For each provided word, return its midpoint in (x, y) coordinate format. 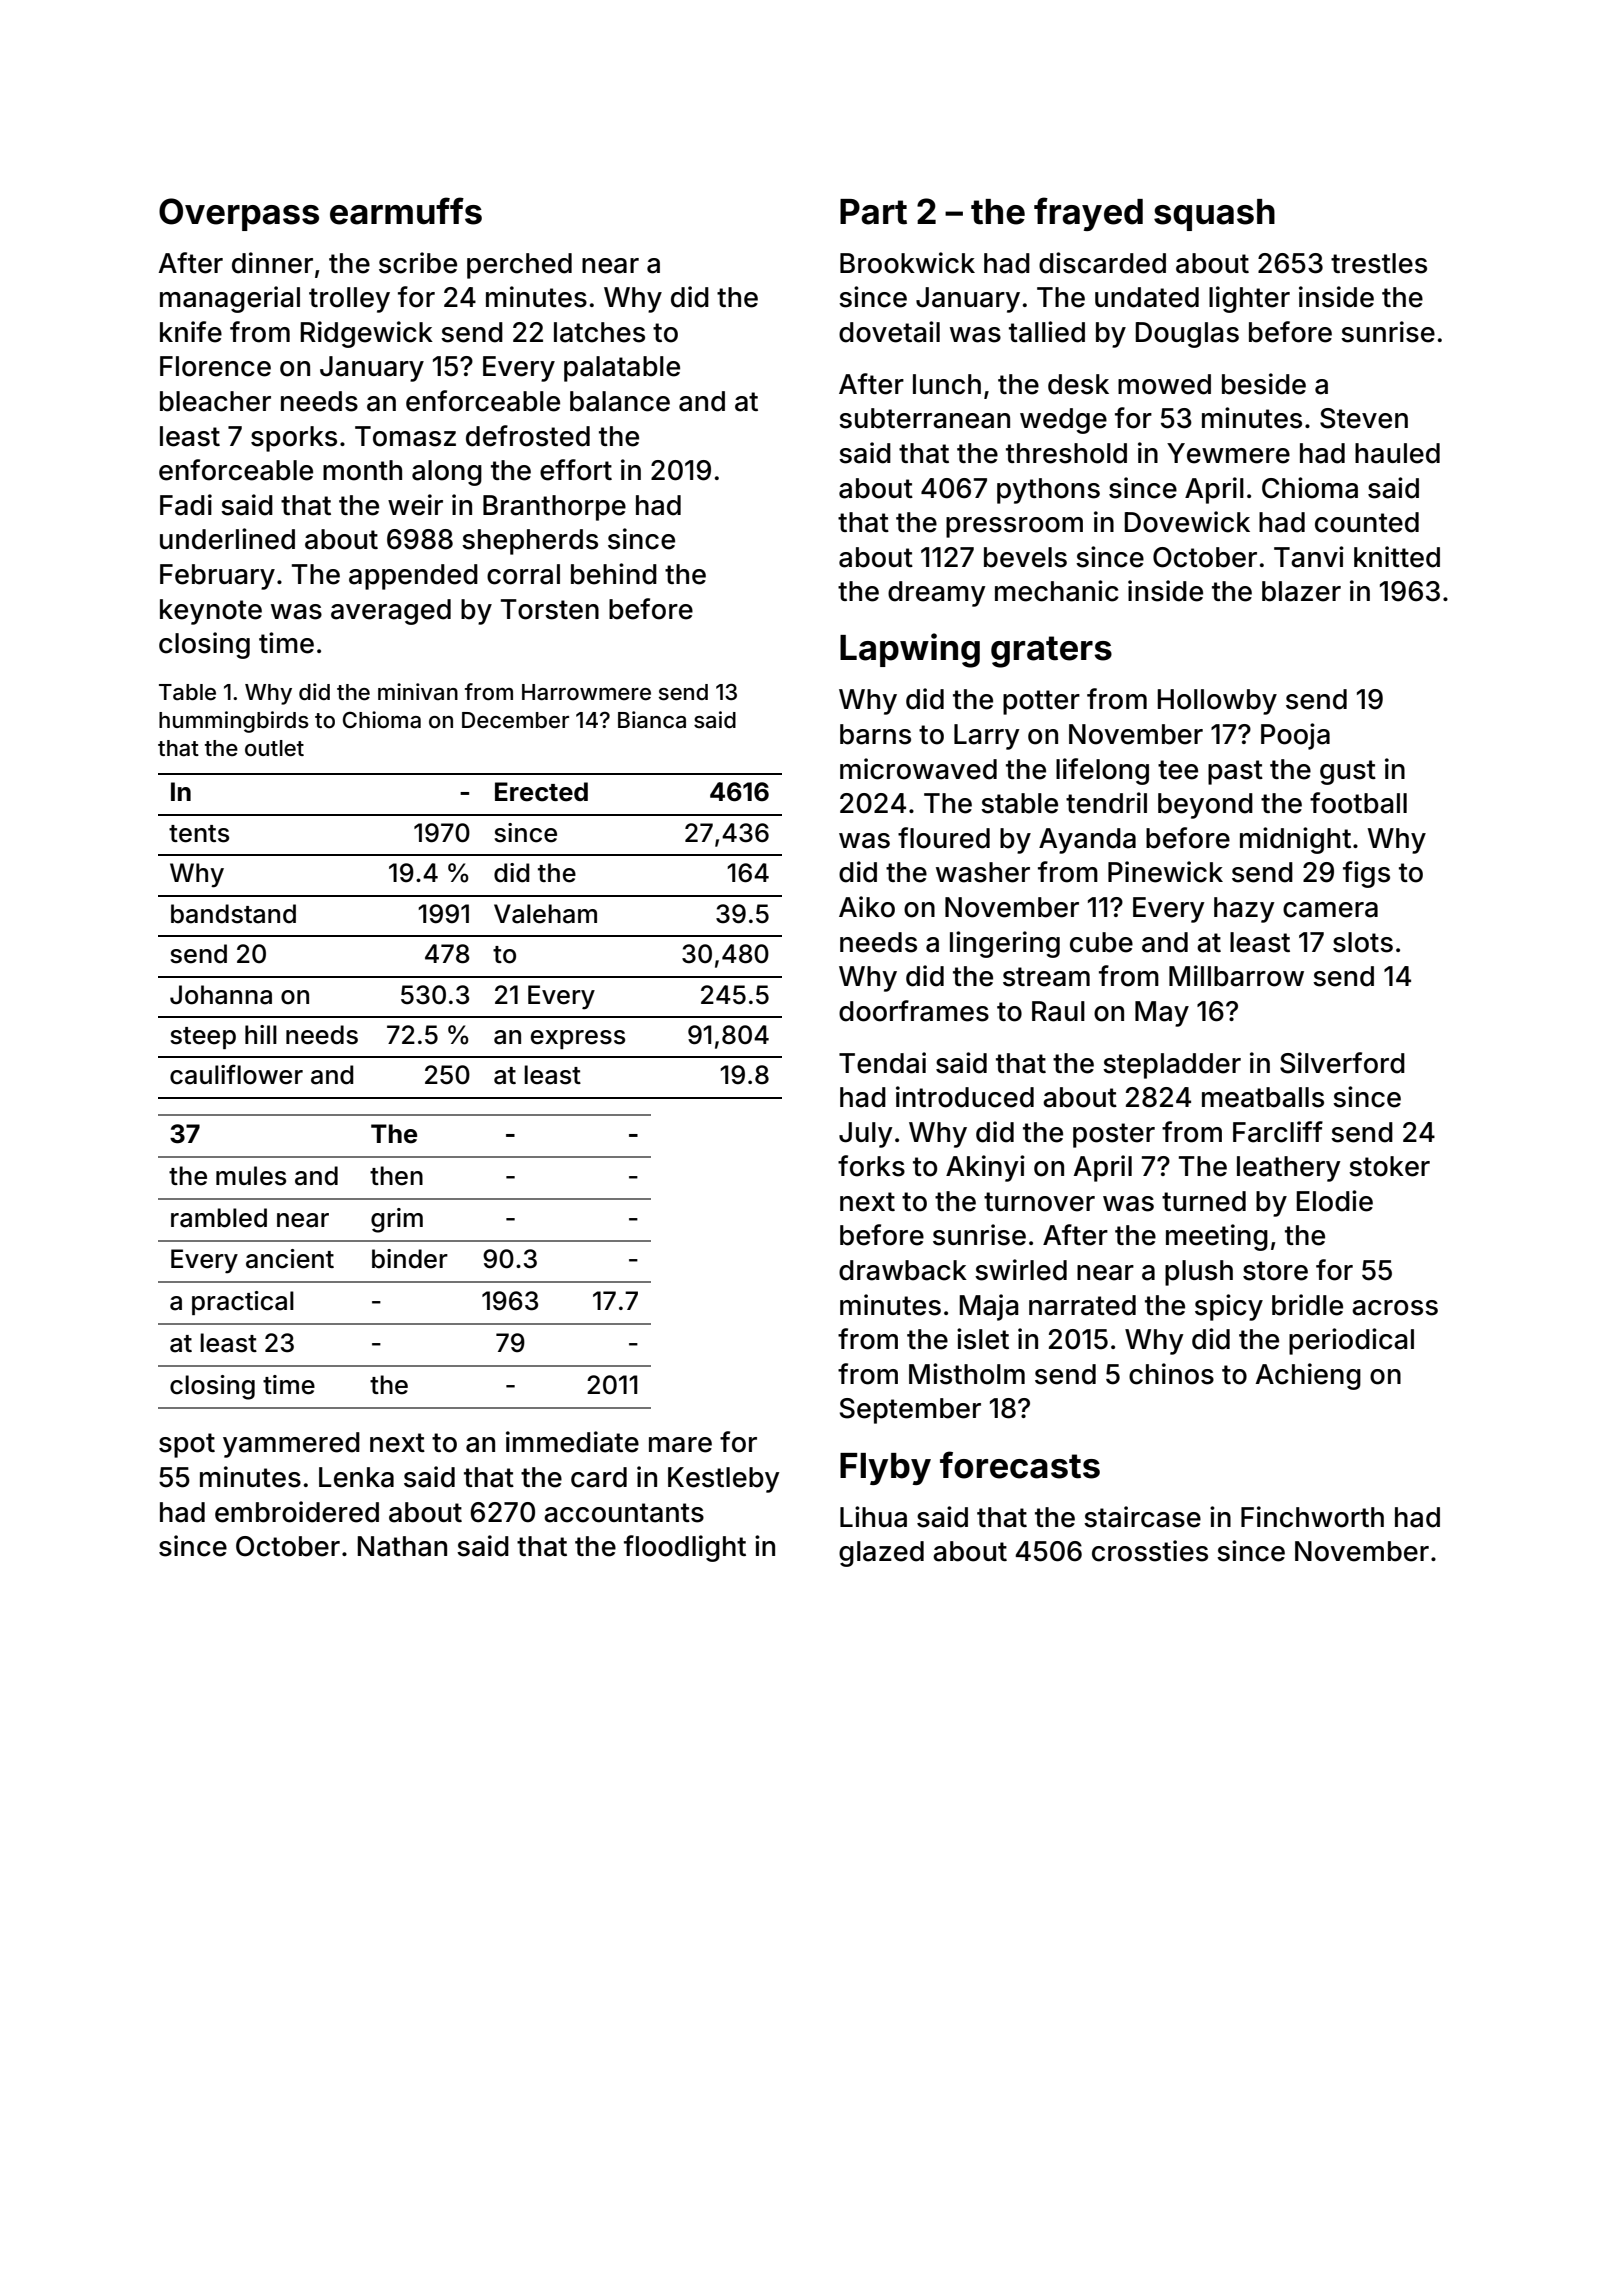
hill (261, 1034)
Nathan (402, 1546)
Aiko (867, 907)
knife (191, 332)
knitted (1397, 557)
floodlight (685, 1548)
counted (1367, 522)
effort (576, 470)
